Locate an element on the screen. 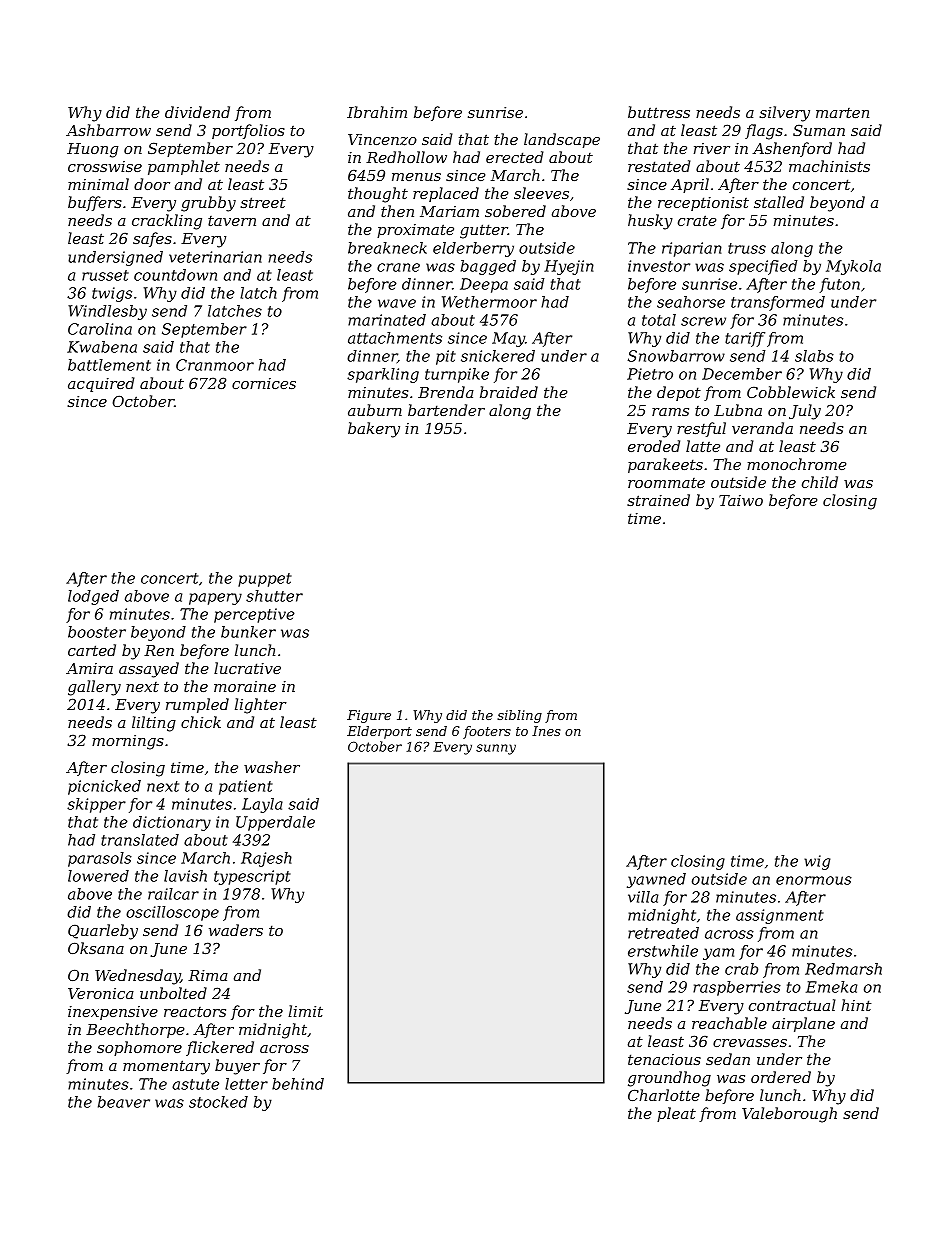  portfolios is located at coordinates (248, 131).
